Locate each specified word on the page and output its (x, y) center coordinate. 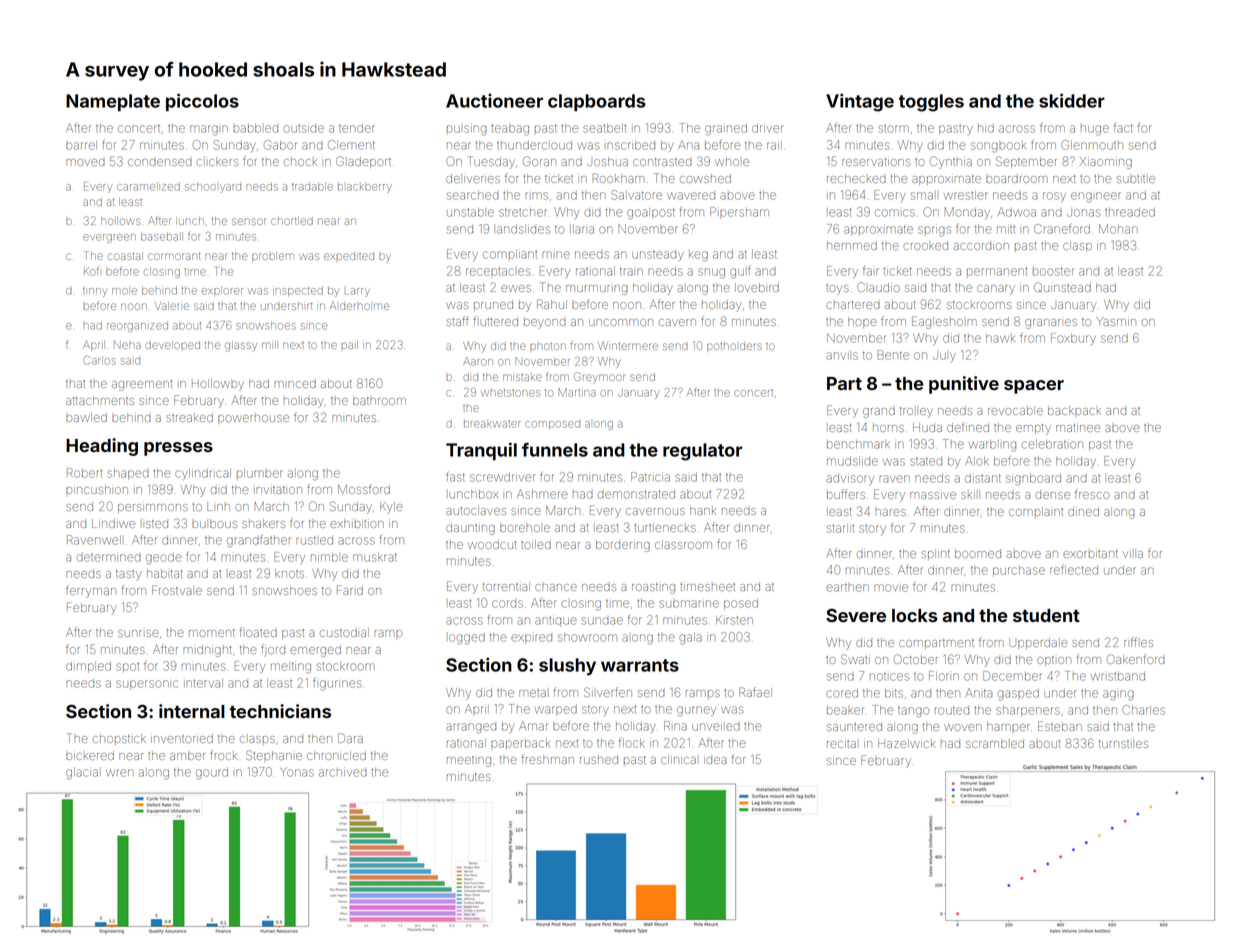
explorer (222, 291)
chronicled (336, 755)
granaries (1051, 324)
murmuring (597, 290)
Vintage (860, 102)
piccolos (202, 102)
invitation (278, 490)
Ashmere (542, 494)
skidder (1072, 100)
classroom (683, 544)
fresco (1092, 494)
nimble (329, 557)
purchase (1019, 571)
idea (715, 760)
